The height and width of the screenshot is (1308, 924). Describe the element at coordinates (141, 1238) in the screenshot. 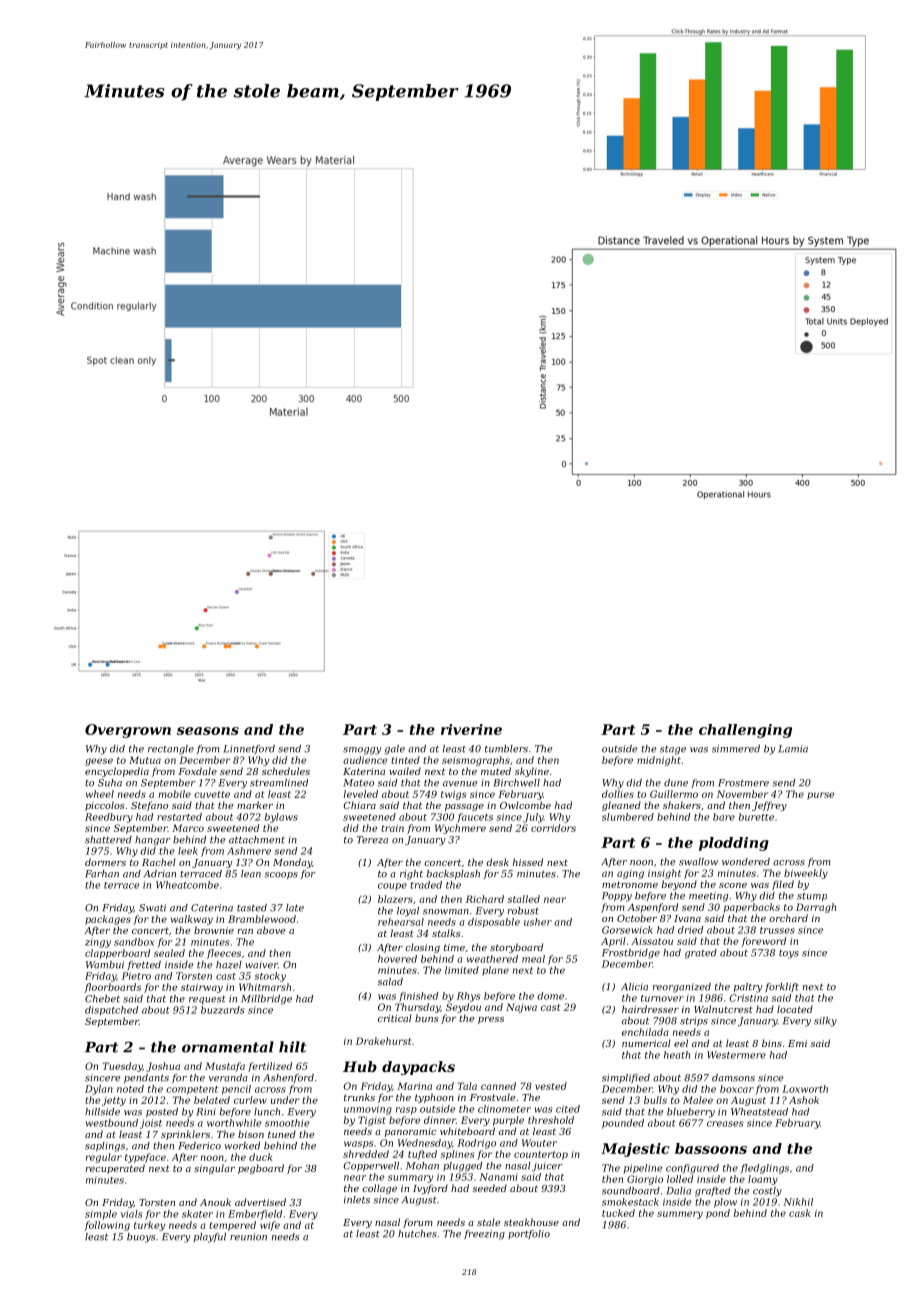

I see `buoys` at that location.
